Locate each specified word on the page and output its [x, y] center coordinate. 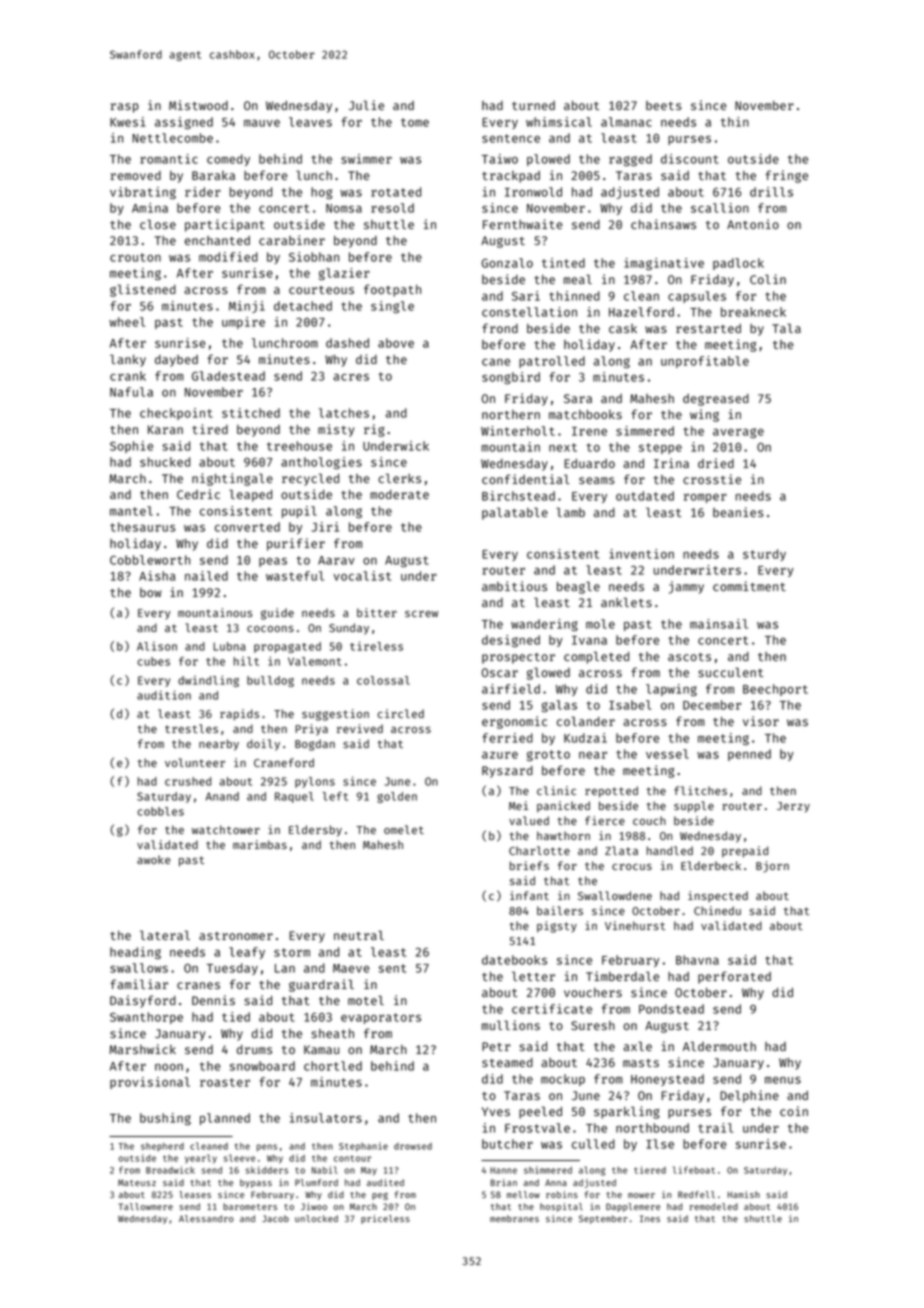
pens [267, 1148]
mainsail [719, 624]
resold [392, 208]
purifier [296, 544]
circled [401, 713]
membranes [514, 1218]
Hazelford [641, 312]
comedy [228, 160]
